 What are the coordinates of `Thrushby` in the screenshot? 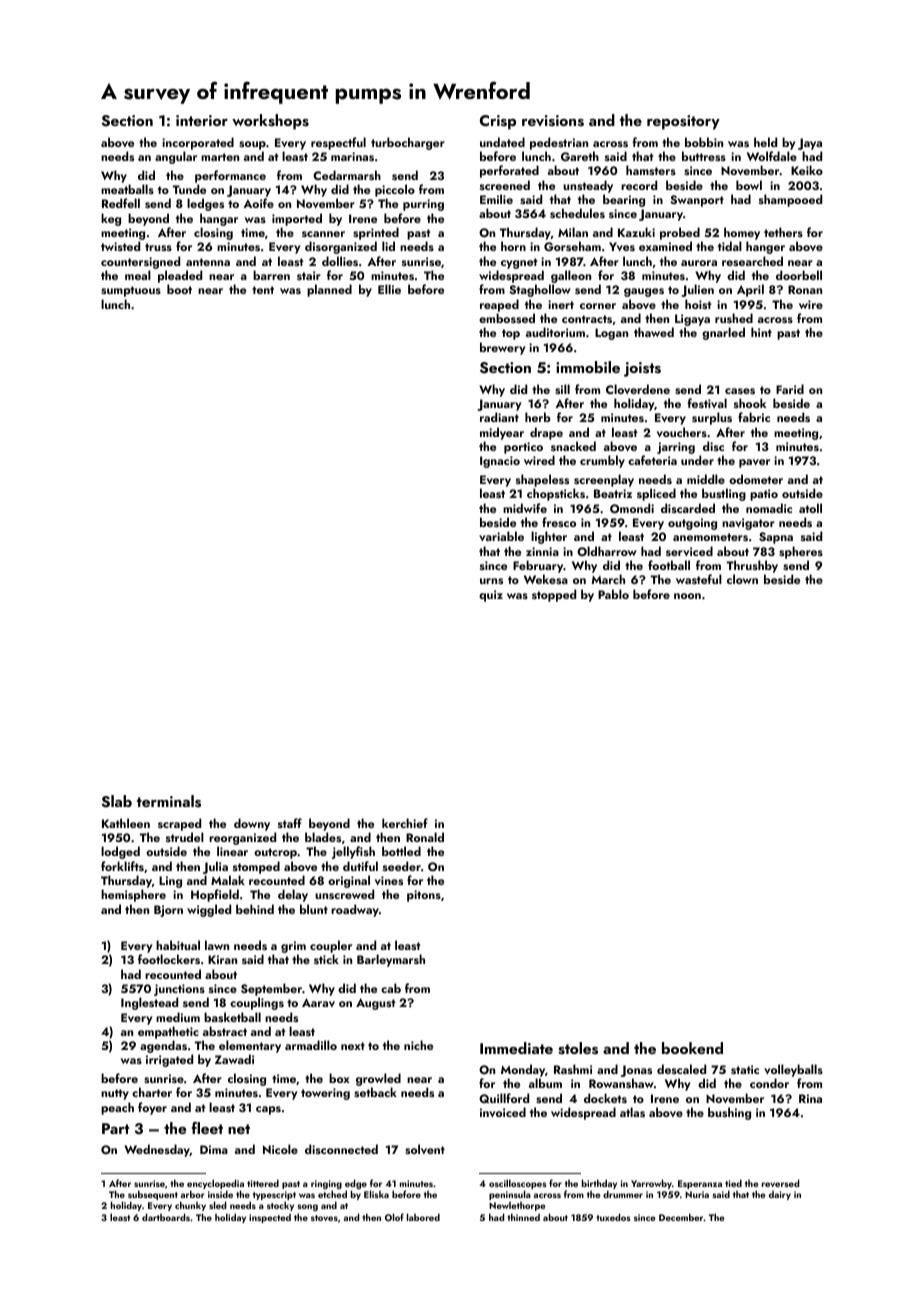 It's located at (752, 566).
